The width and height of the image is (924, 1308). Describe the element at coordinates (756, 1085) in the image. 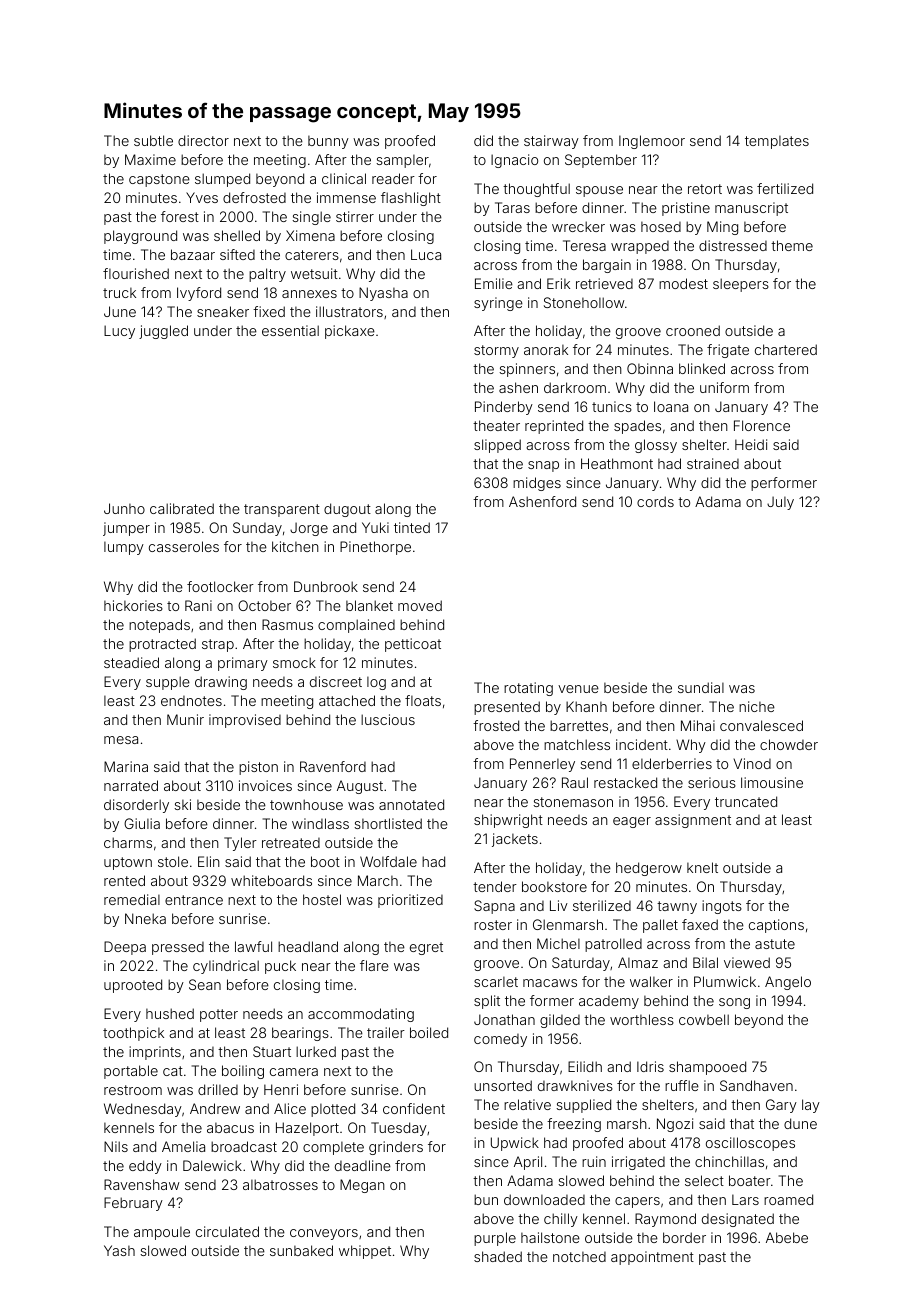

I see `Sandhaven` at that location.
